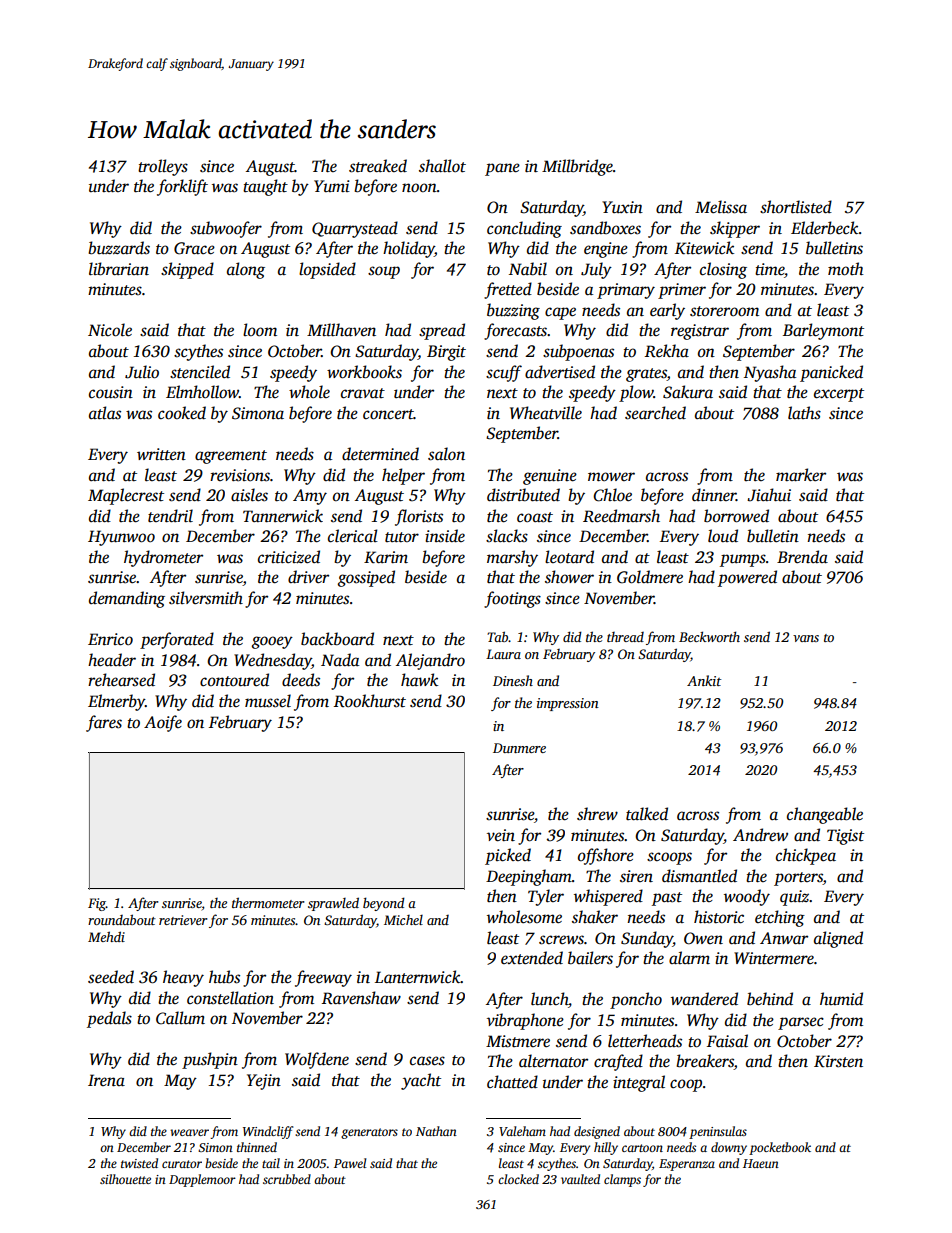  What do you see at coordinates (823, 331) in the screenshot?
I see `Barleymont` at bounding box center [823, 331].
